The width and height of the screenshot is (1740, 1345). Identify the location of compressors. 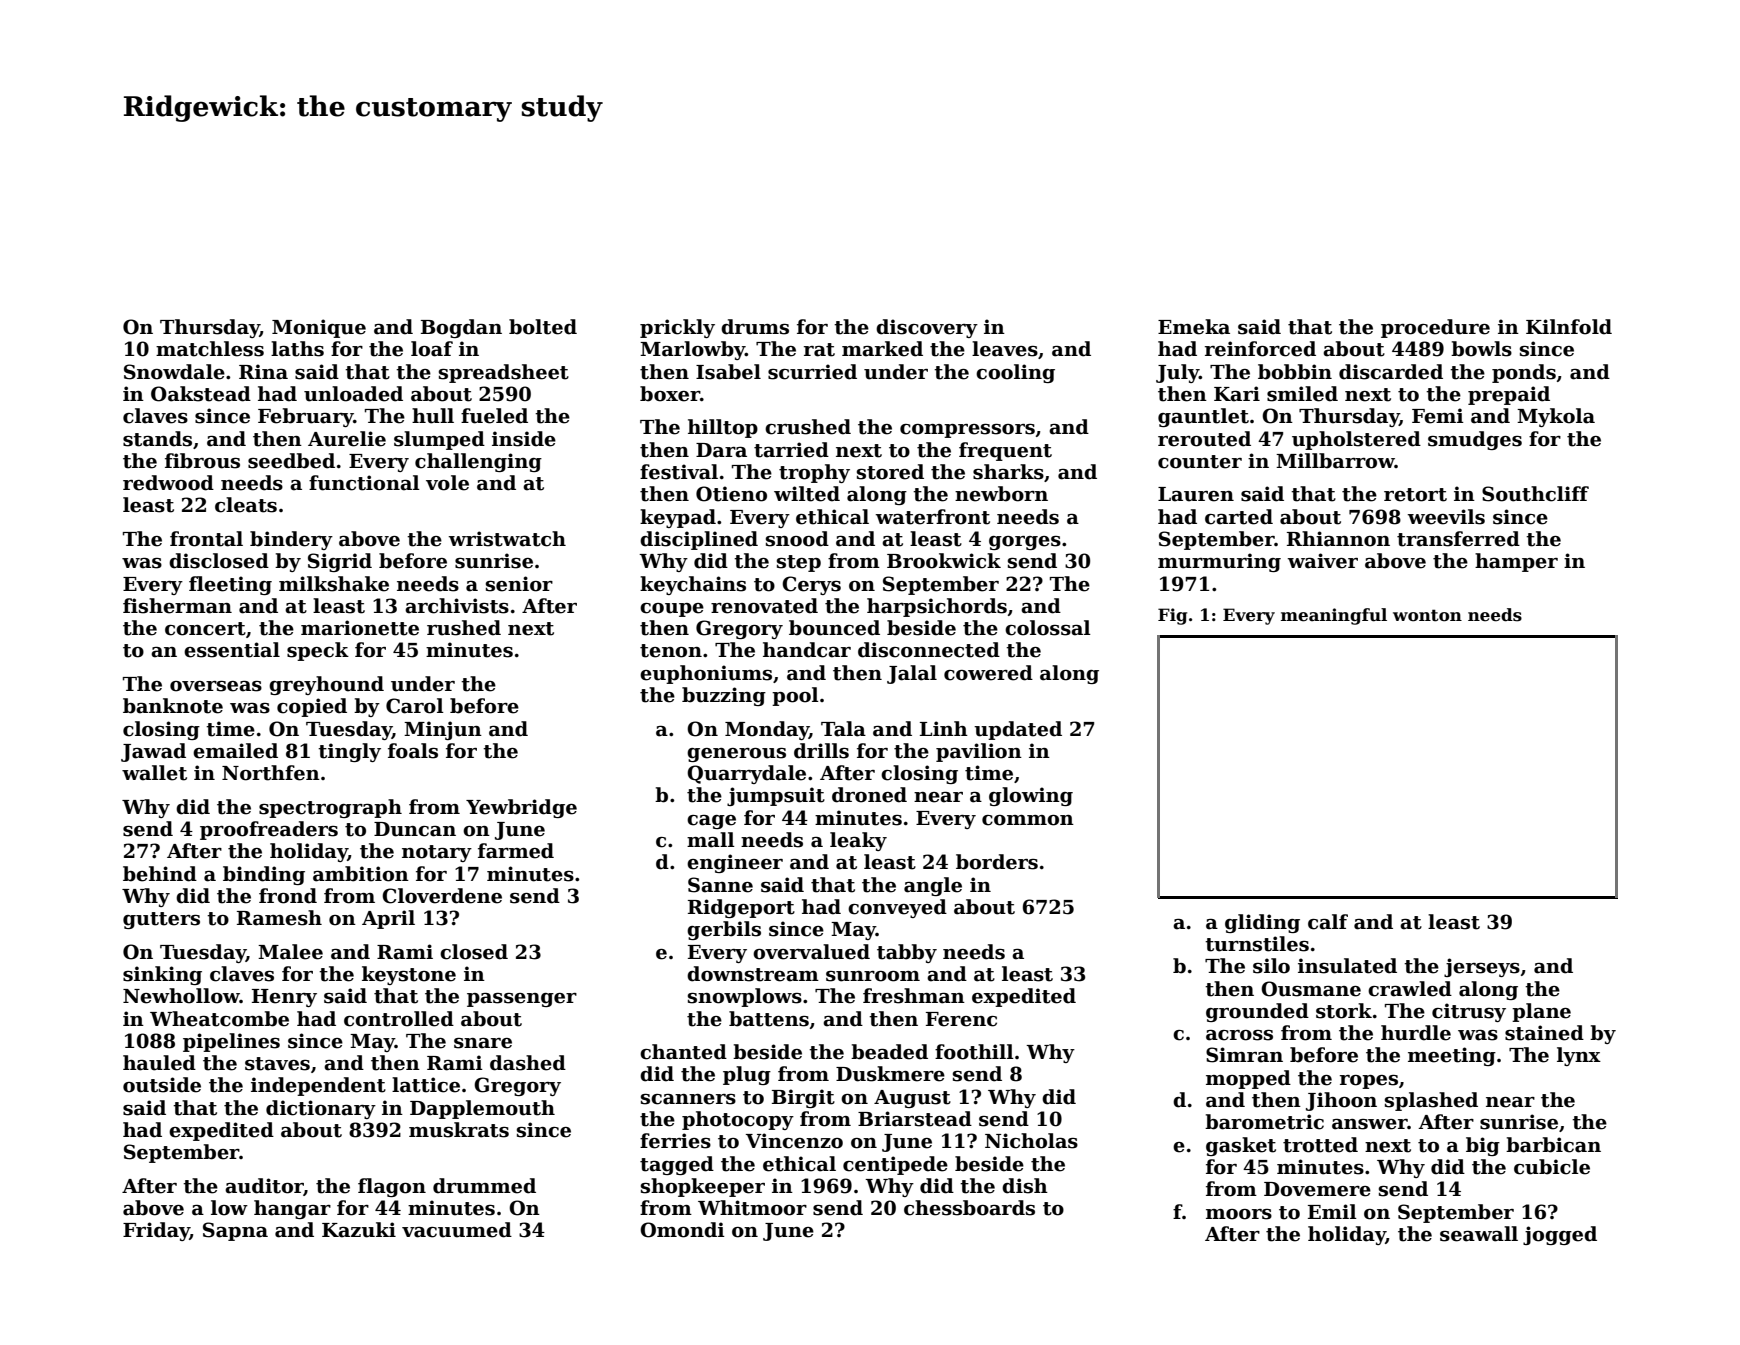
(967, 431).
